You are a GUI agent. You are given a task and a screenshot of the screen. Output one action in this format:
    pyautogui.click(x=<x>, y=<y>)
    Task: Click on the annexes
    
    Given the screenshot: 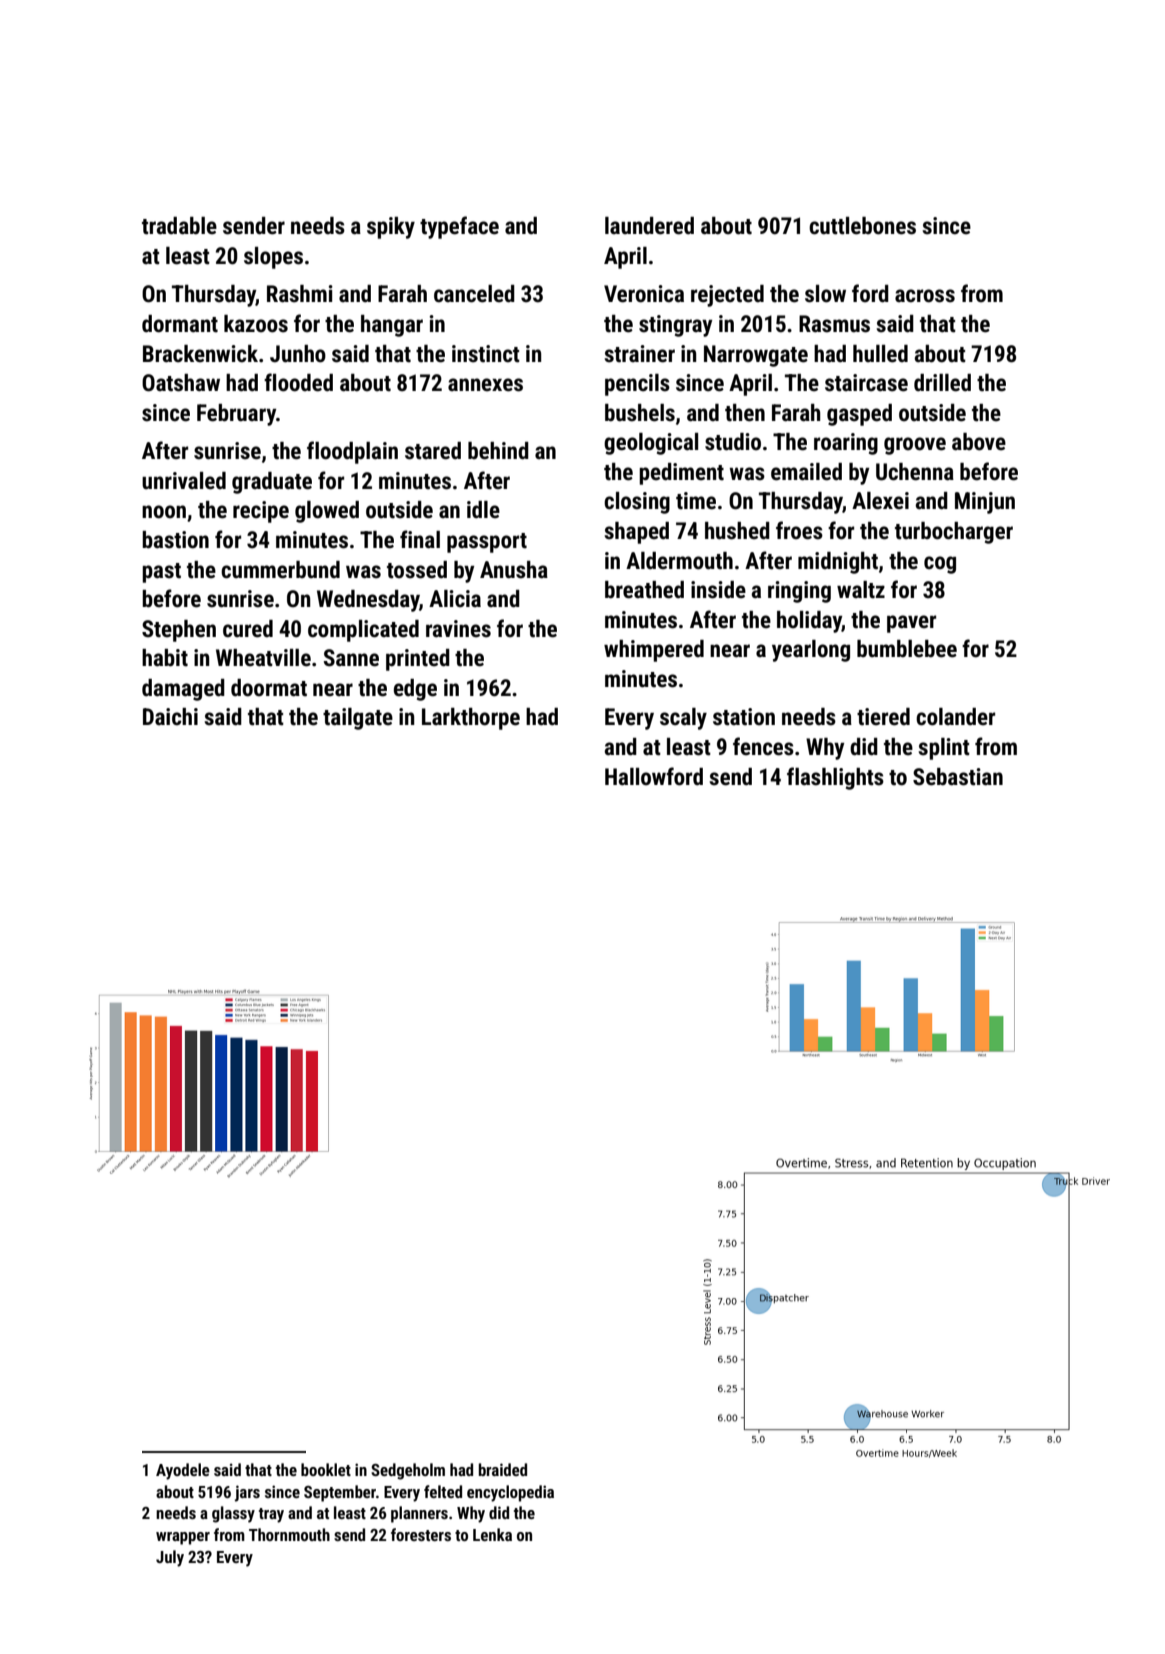 What is the action you would take?
    pyautogui.click(x=485, y=385)
